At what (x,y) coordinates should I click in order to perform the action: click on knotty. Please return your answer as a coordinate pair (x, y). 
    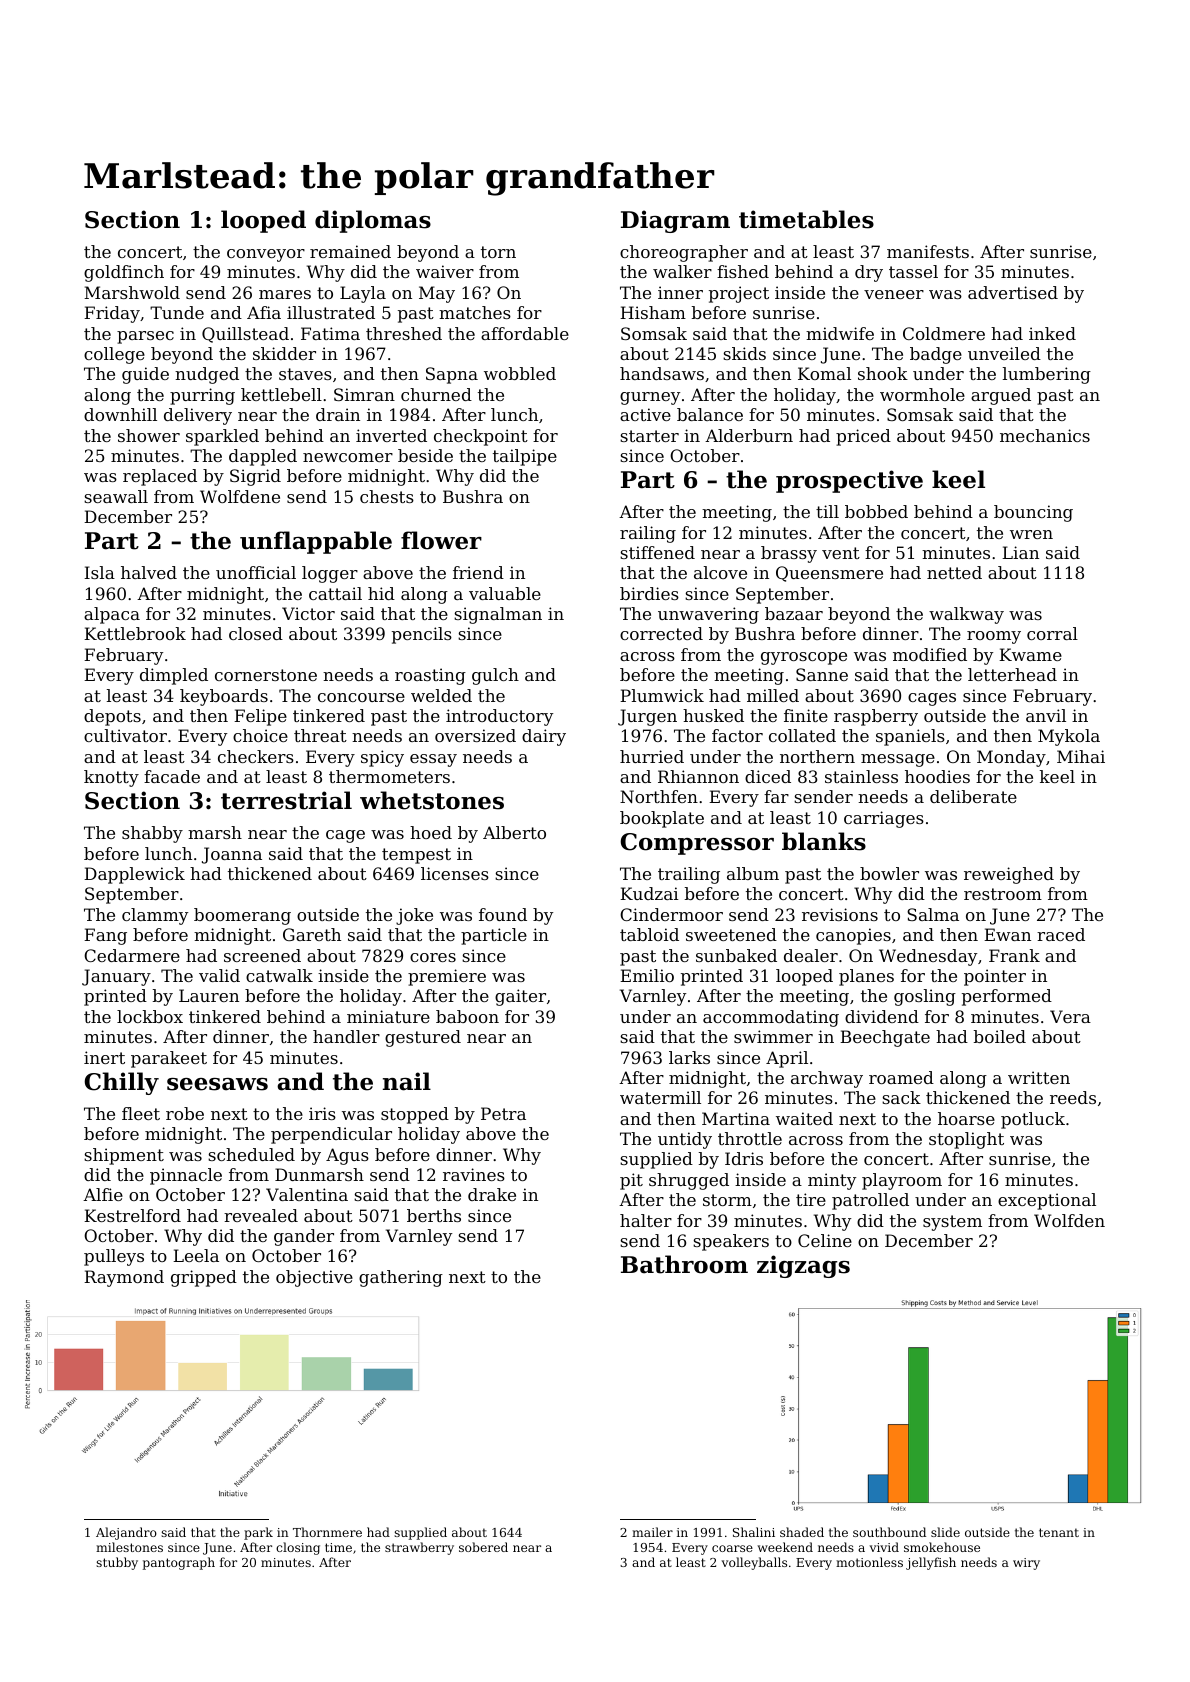
    Looking at the image, I should click on (111, 778).
